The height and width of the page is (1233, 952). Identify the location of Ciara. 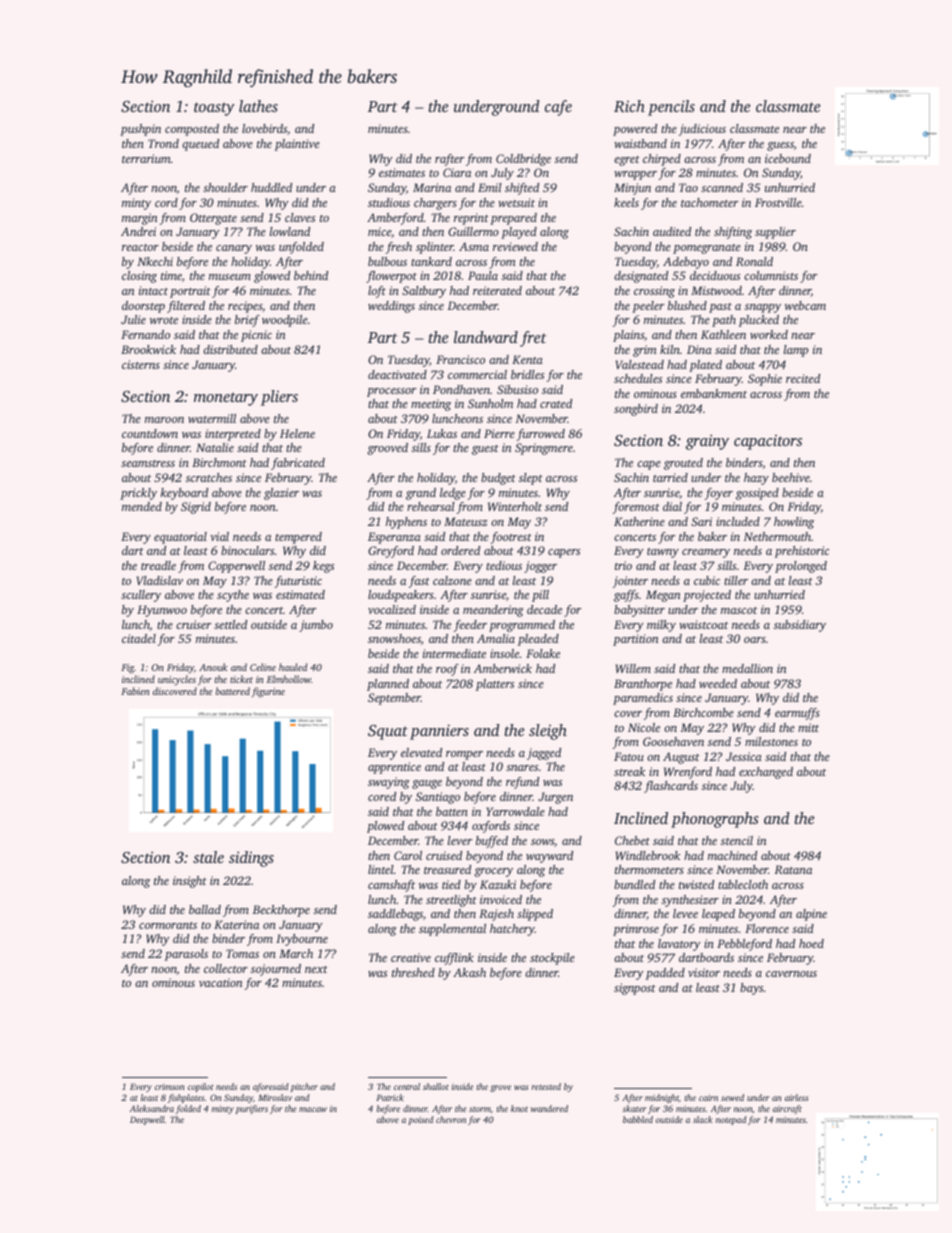
(457, 172).
